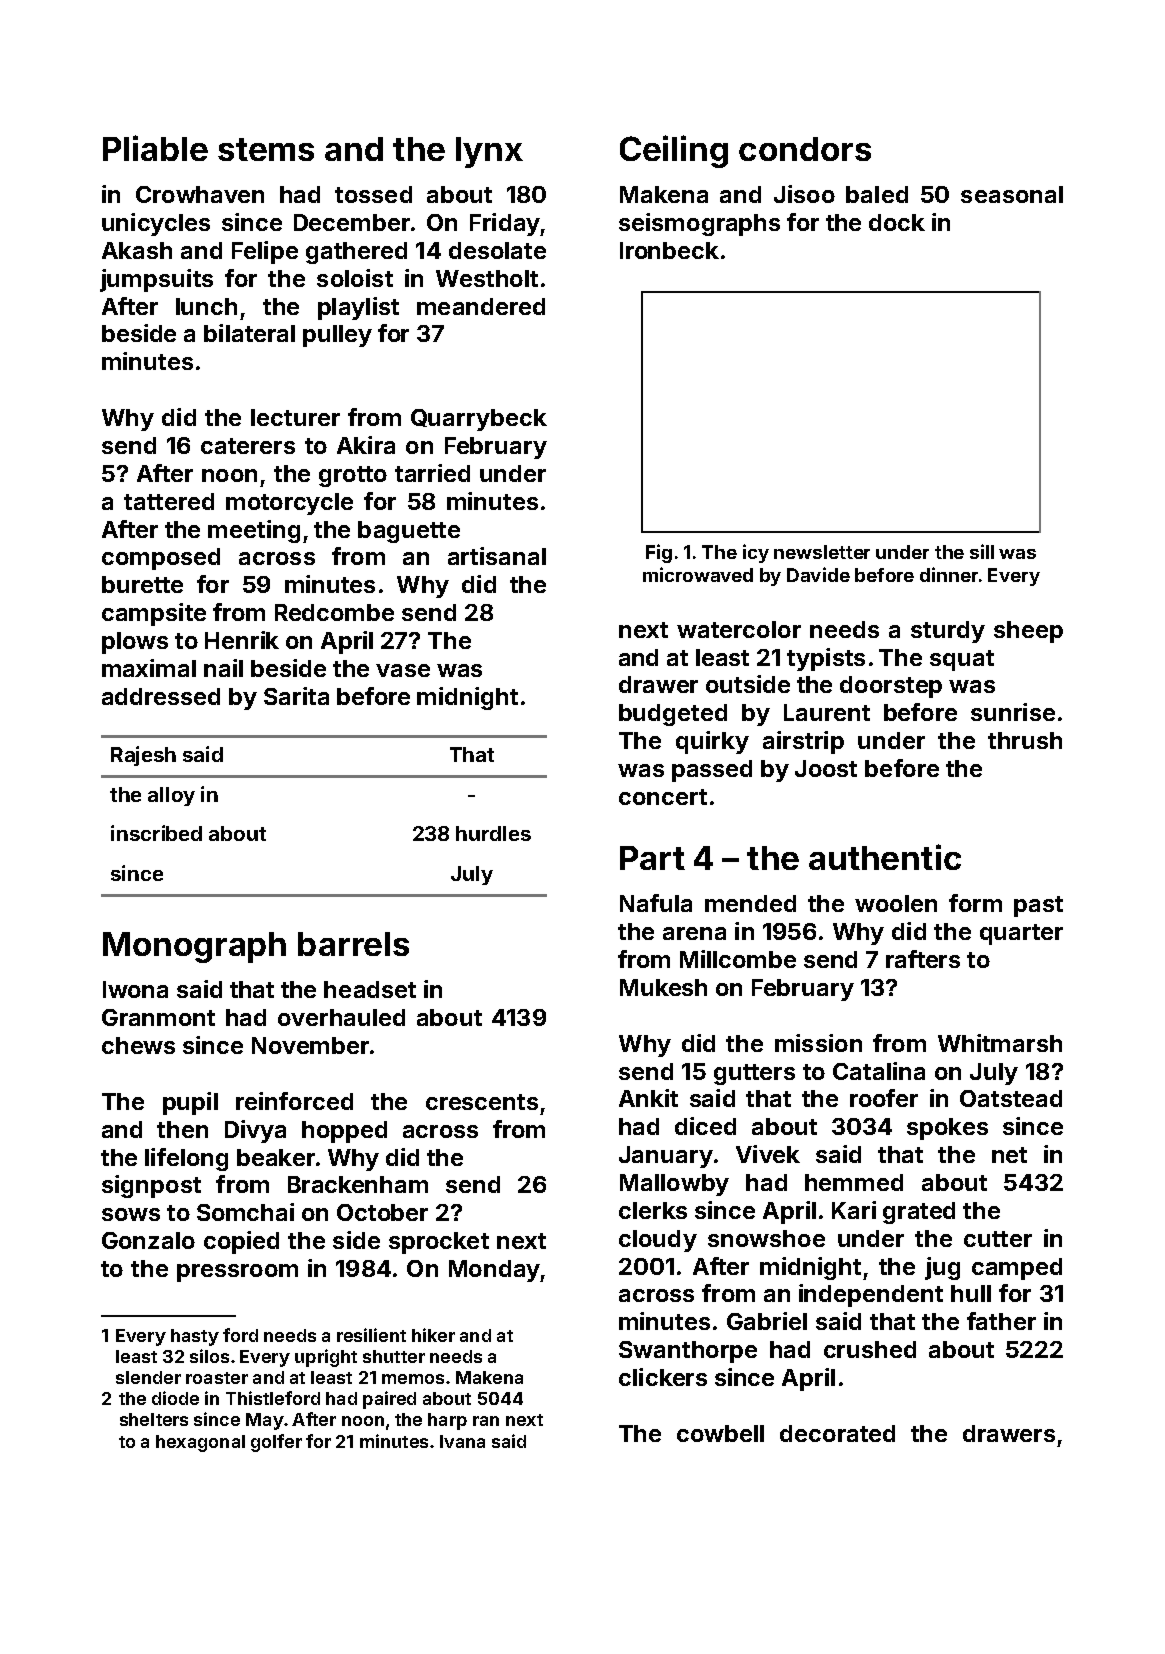 The width and height of the screenshot is (1165, 1654). What do you see at coordinates (154, 1419) in the screenshot?
I see `shelters` at bounding box center [154, 1419].
